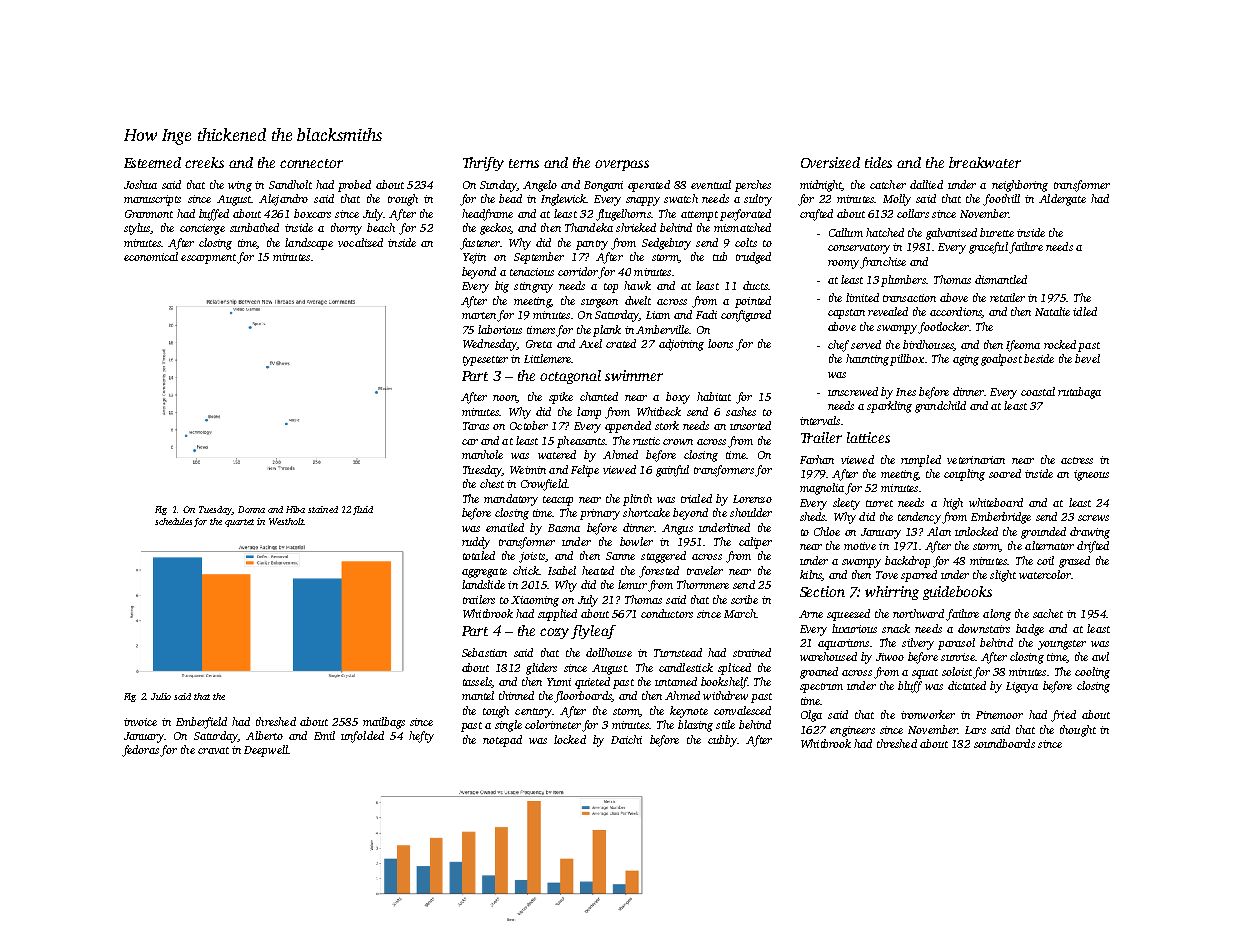 This page has width=1233, height=952. What do you see at coordinates (758, 200) in the page?
I see `sultry` at bounding box center [758, 200].
